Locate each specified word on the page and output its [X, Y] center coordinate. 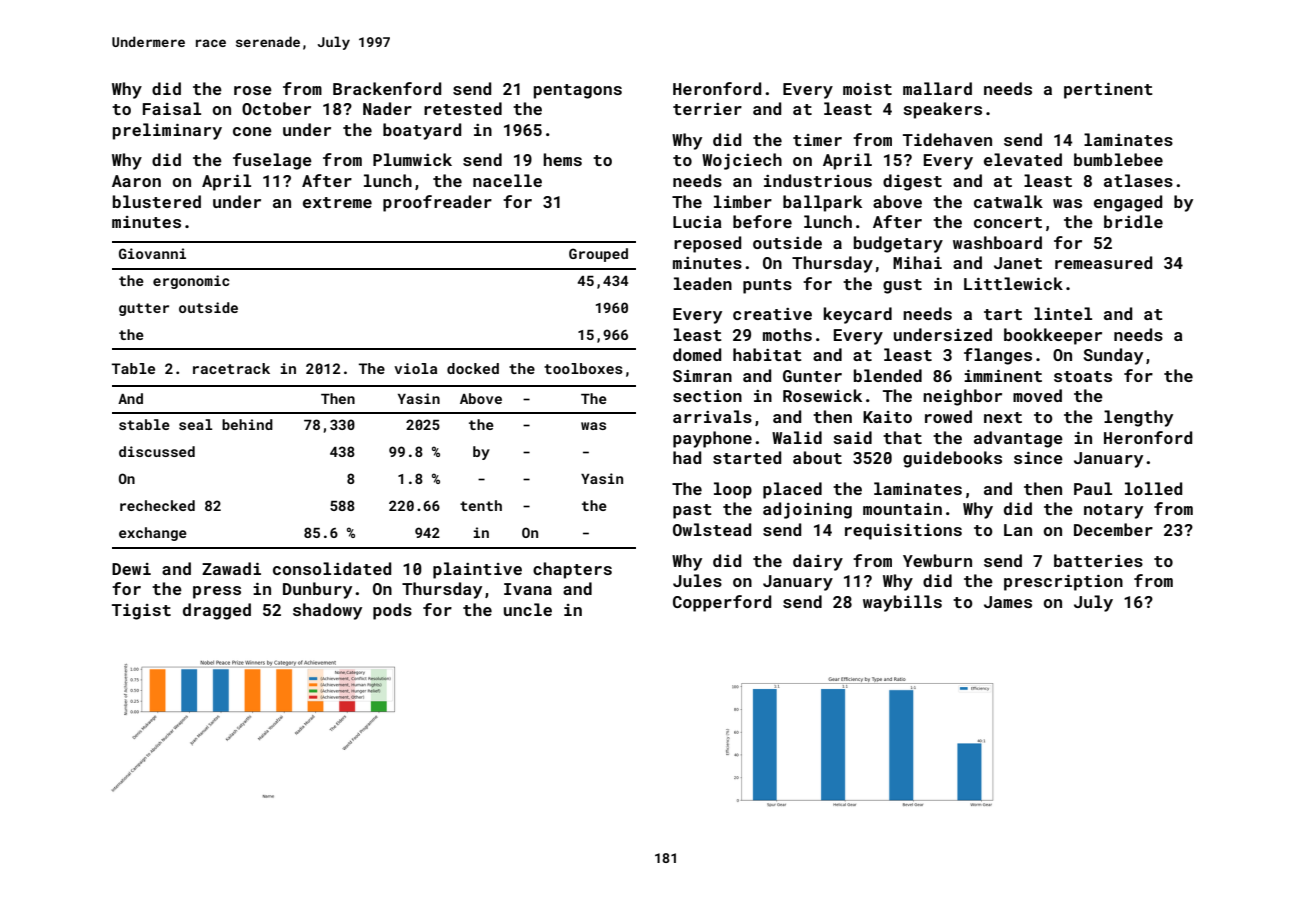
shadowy [327, 611]
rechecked [157, 505]
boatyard [422, 131]
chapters [572, 570]
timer [817, 140]
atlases [1138, 180]
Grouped [598, 255]
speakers [942, 110]
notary [1113, 511]
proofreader [437, 203]
